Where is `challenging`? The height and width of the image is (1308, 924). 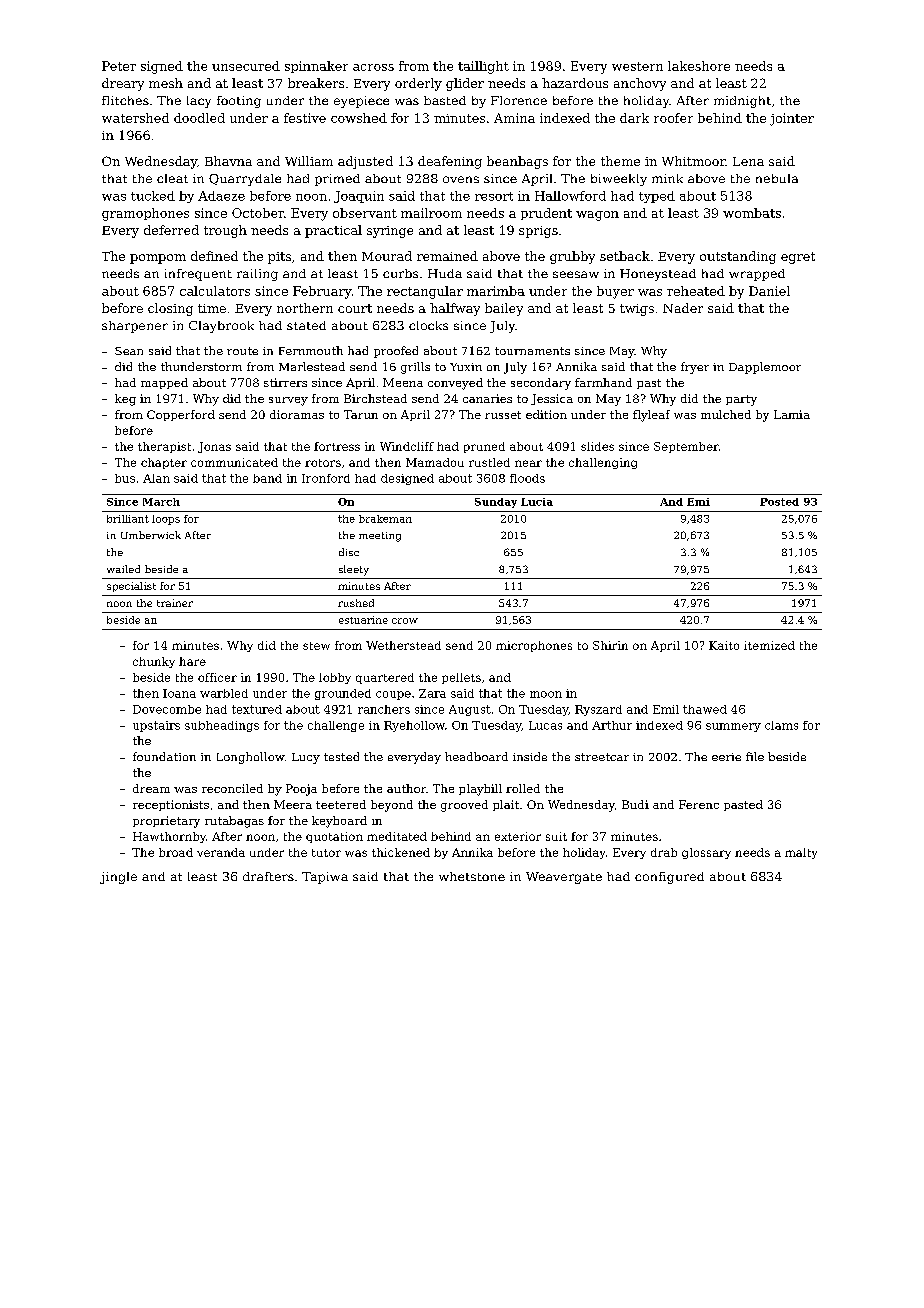
challenging is located at coordinates (603, 463).
